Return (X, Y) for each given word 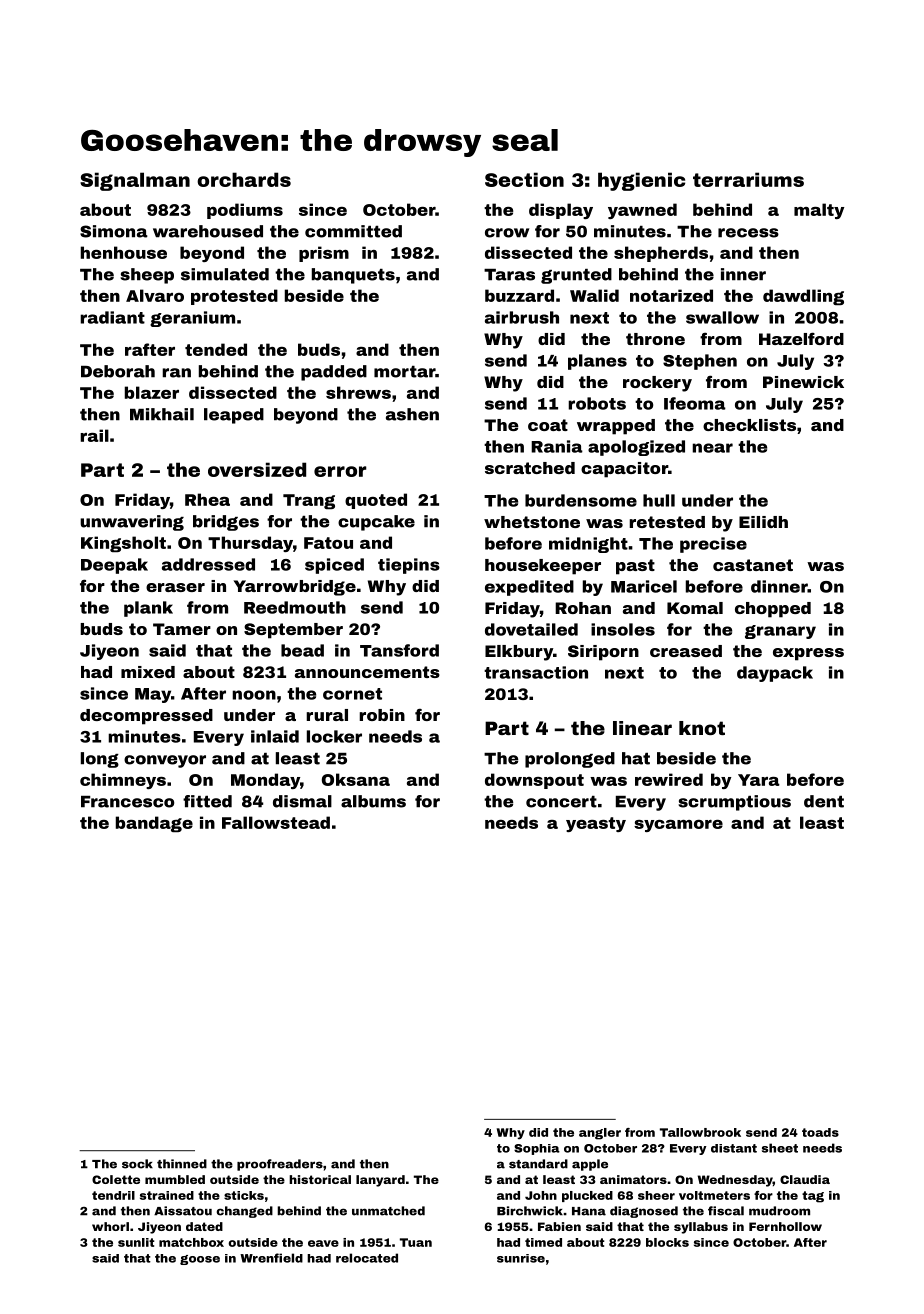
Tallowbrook (700, 1132)
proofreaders (280, 1165)
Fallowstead (276, 822)
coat (548, 425)
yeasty (596, 824)
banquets (353, 276)
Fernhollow (785, 1226)
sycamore (678, 826)
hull (659, 500)
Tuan (416, 1242)
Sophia (537, 1149)
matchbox (191, 1242)
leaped (234, 416)
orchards (244, 179)
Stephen (700, 362)
